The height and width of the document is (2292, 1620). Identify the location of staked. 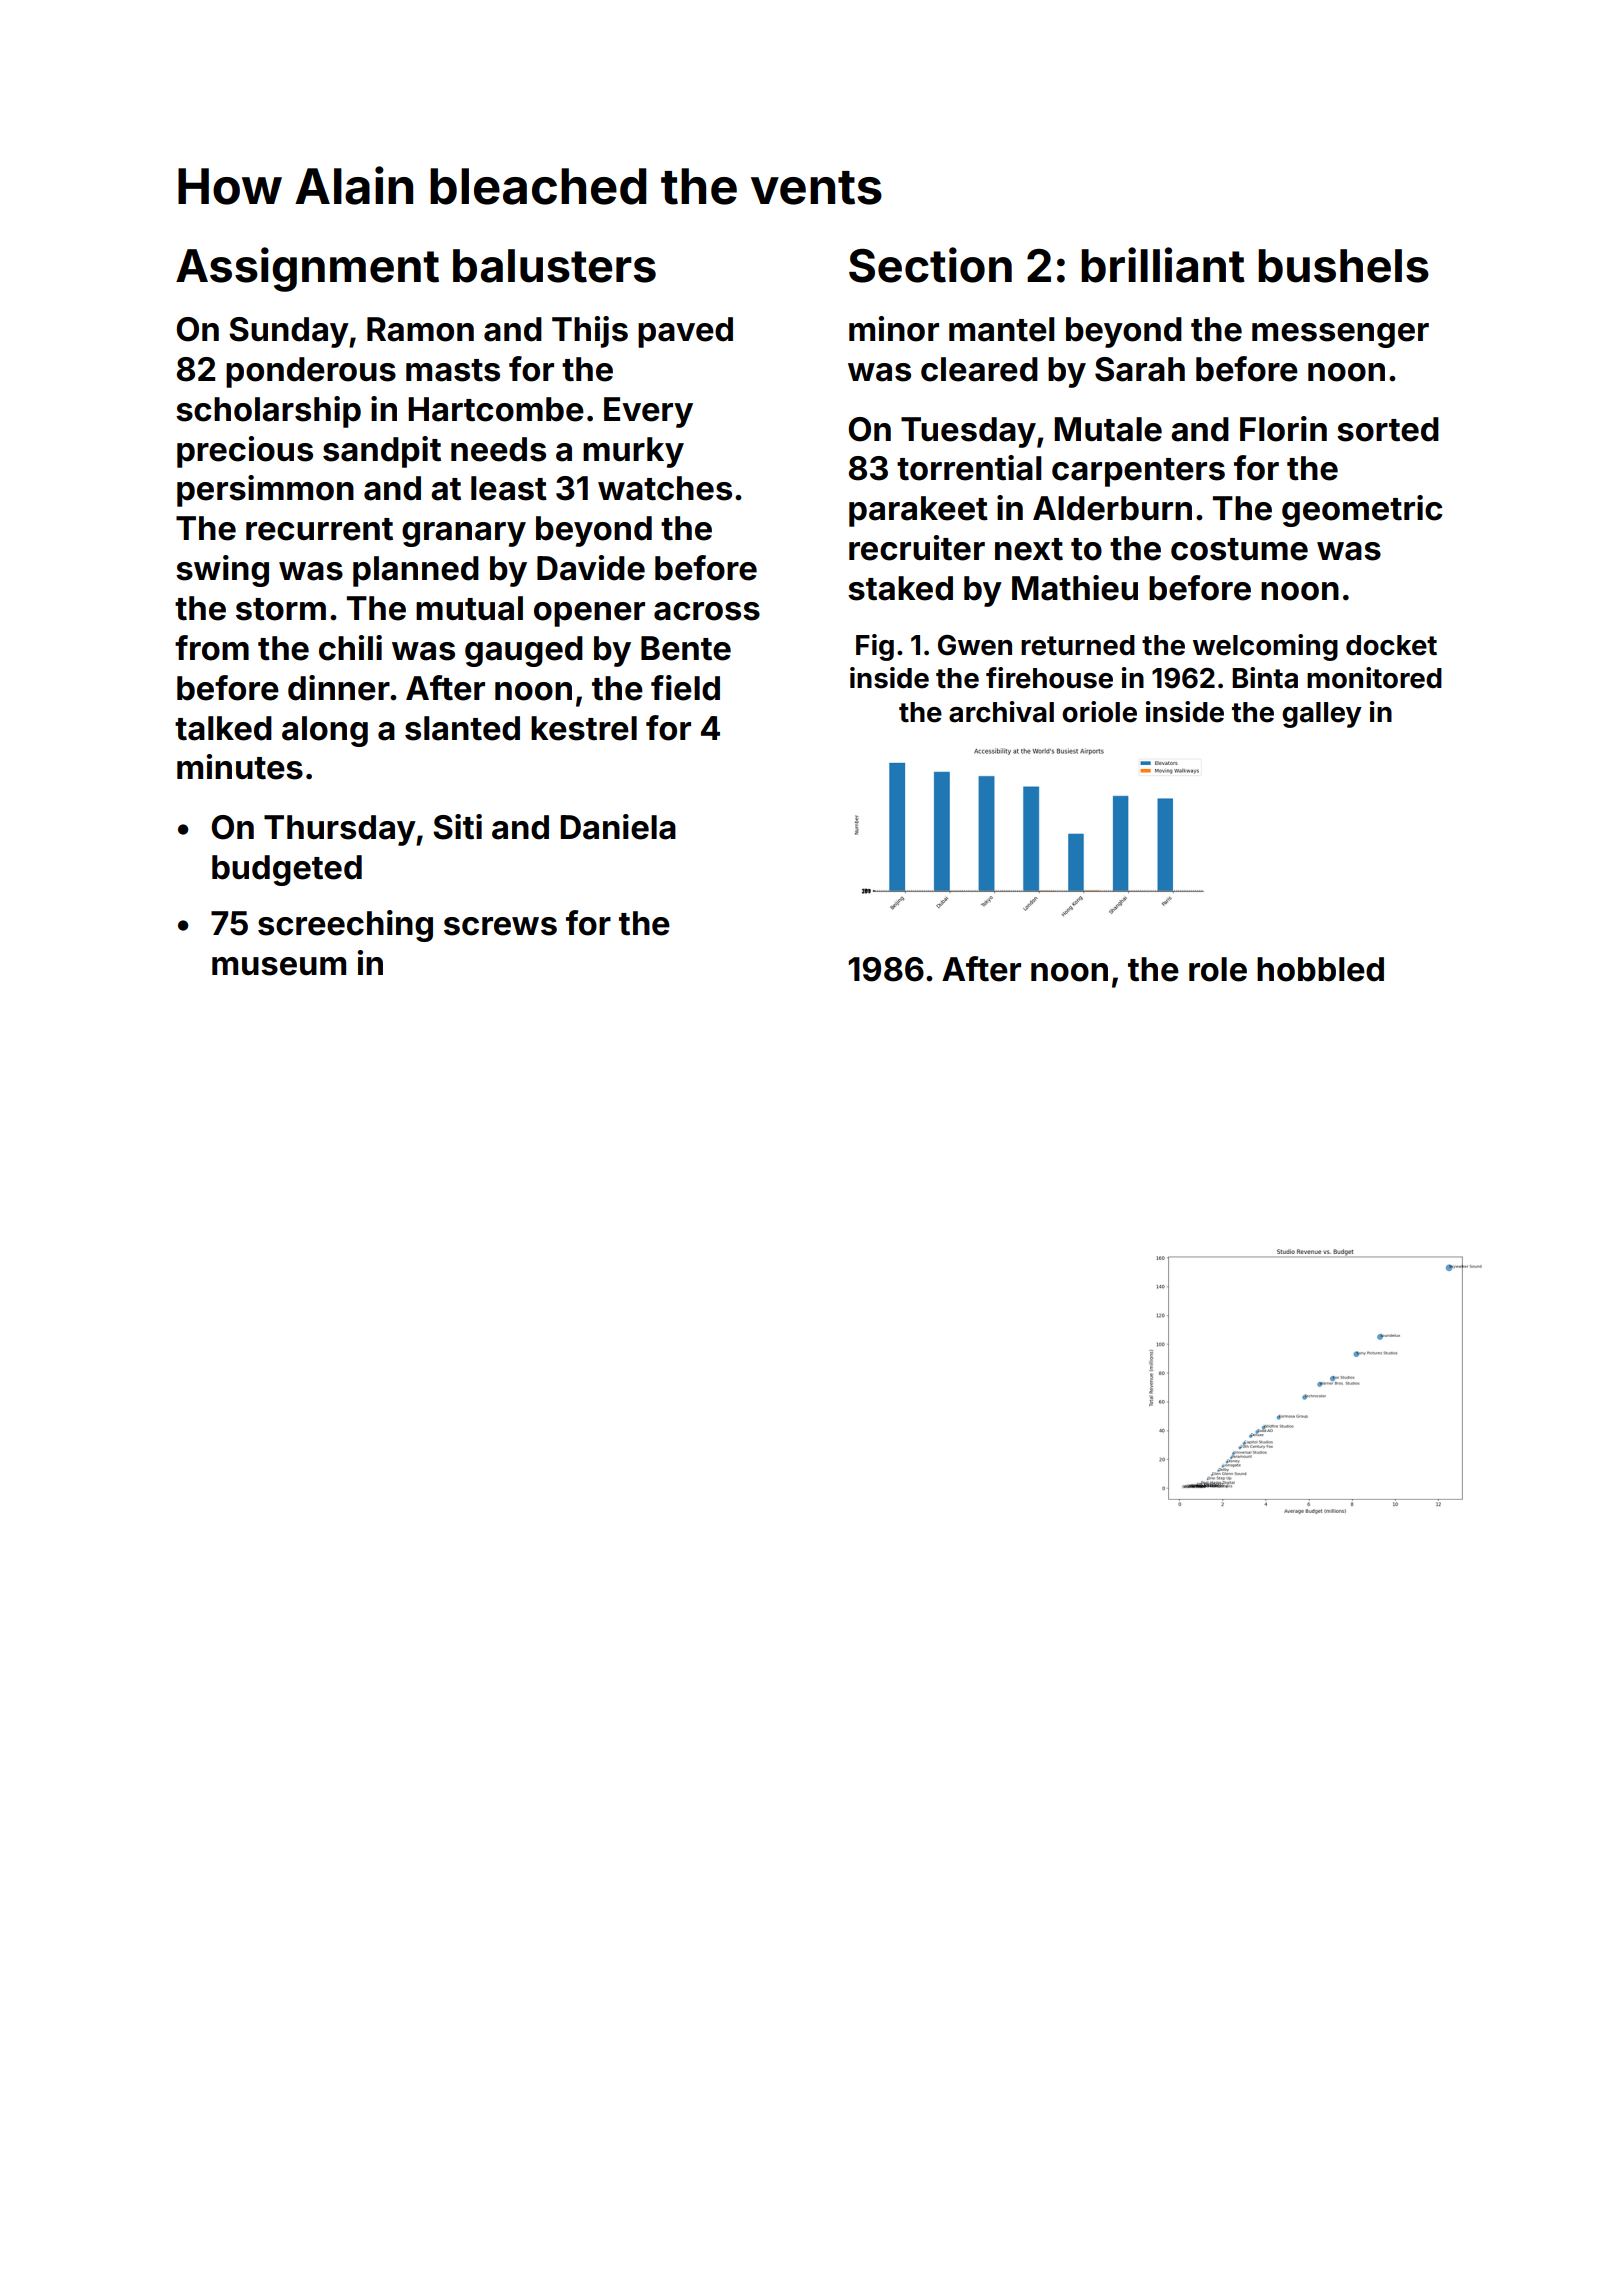
(900, 588).
